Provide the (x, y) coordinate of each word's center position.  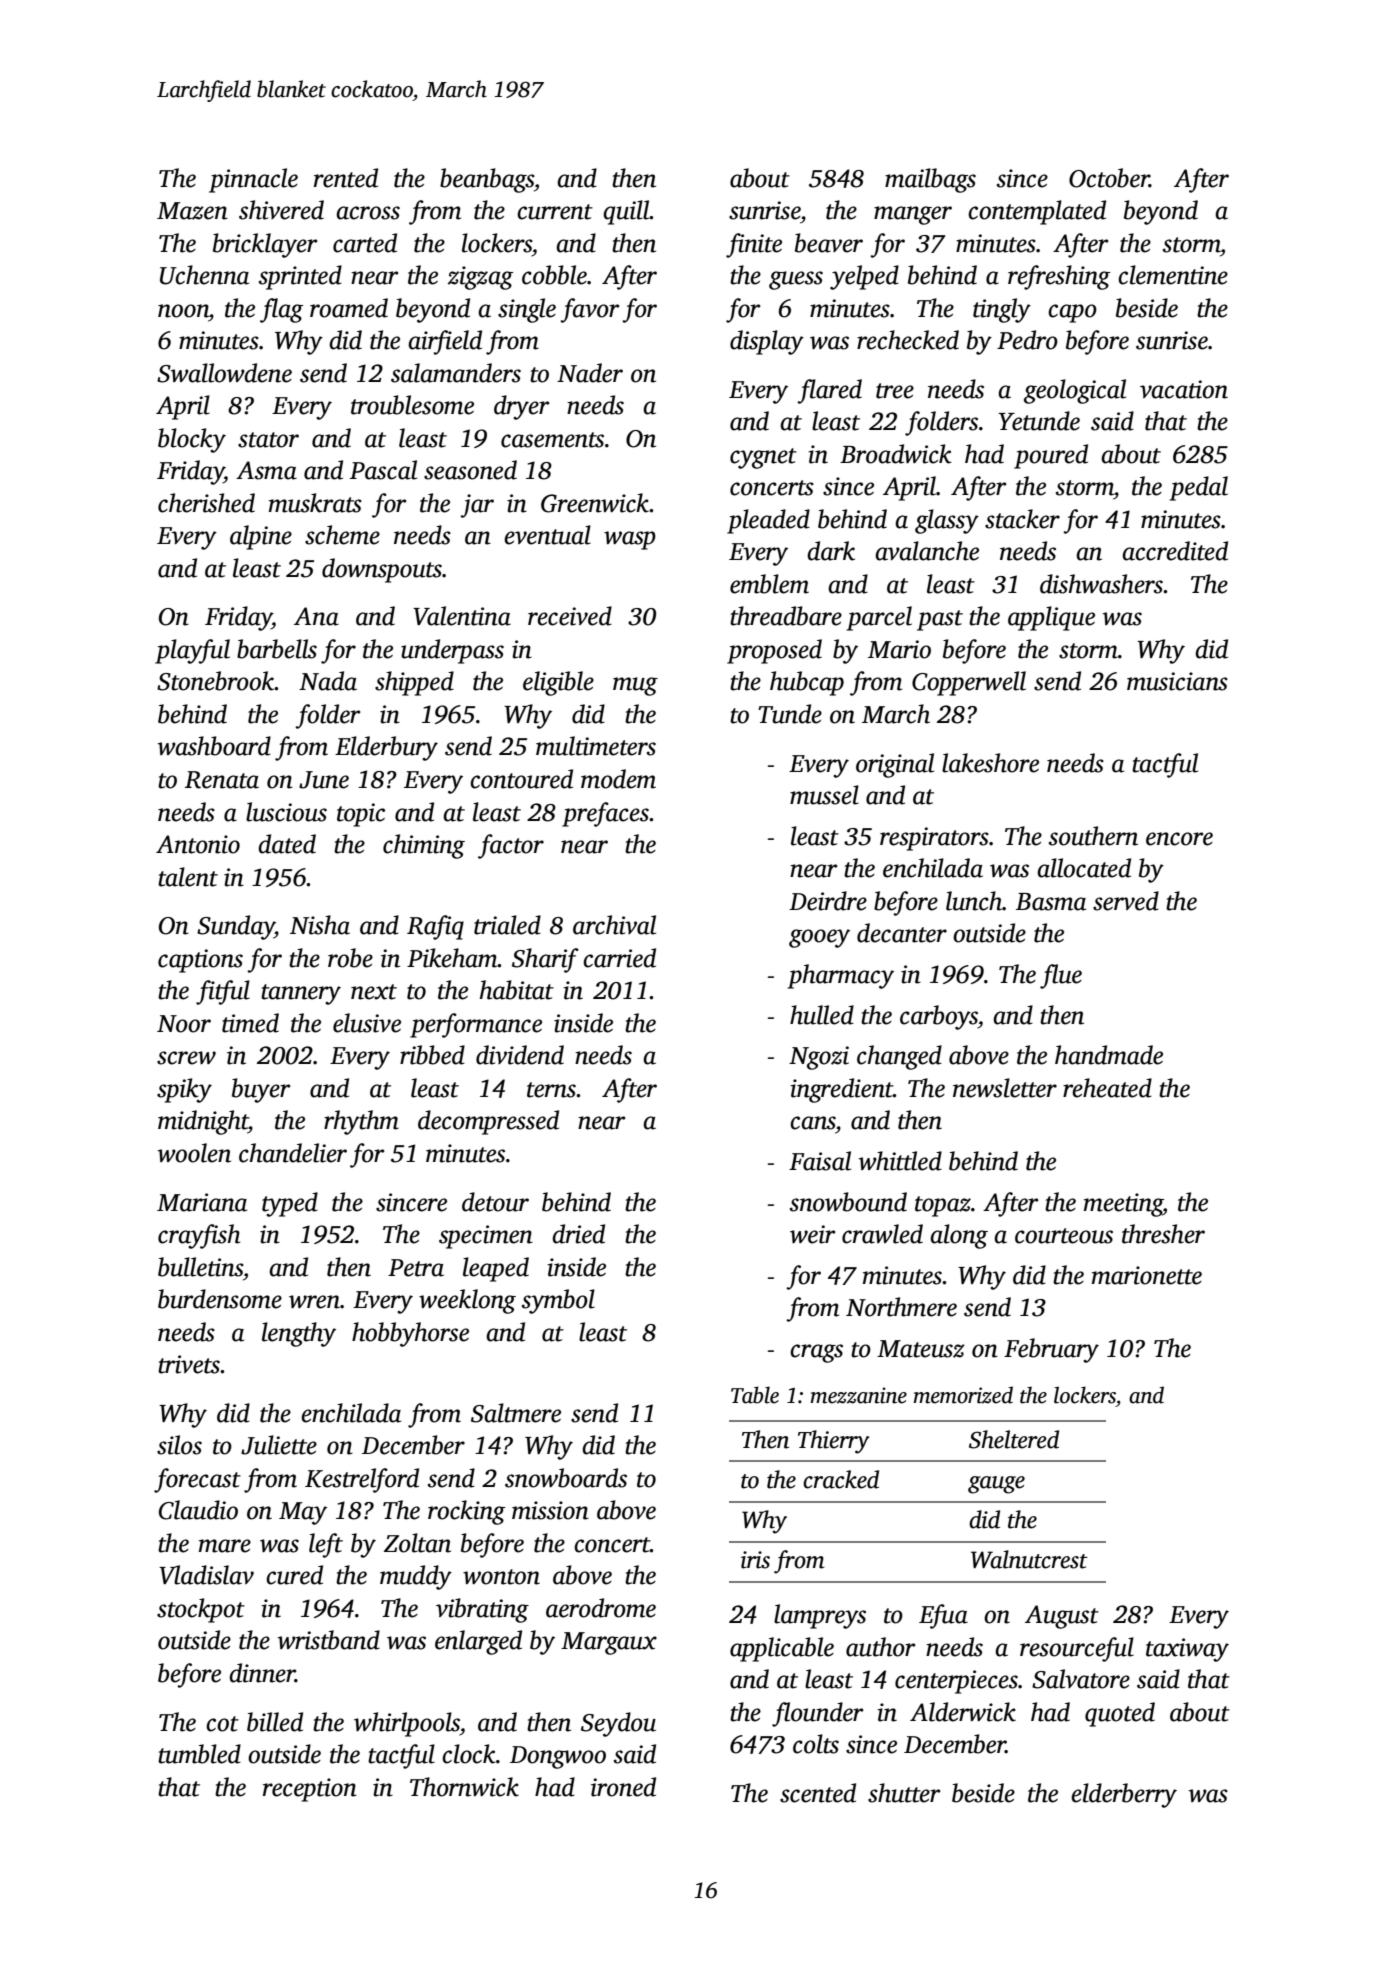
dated (287, 844)
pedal (1199, 488)
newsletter (1005, 1088)
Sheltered (1014, 1439)
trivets (189, 1364)
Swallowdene (224, 373)
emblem (769, 584)
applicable (782, 1649)
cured (294, 1575)
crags (816, 1353)
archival (614, 925)
